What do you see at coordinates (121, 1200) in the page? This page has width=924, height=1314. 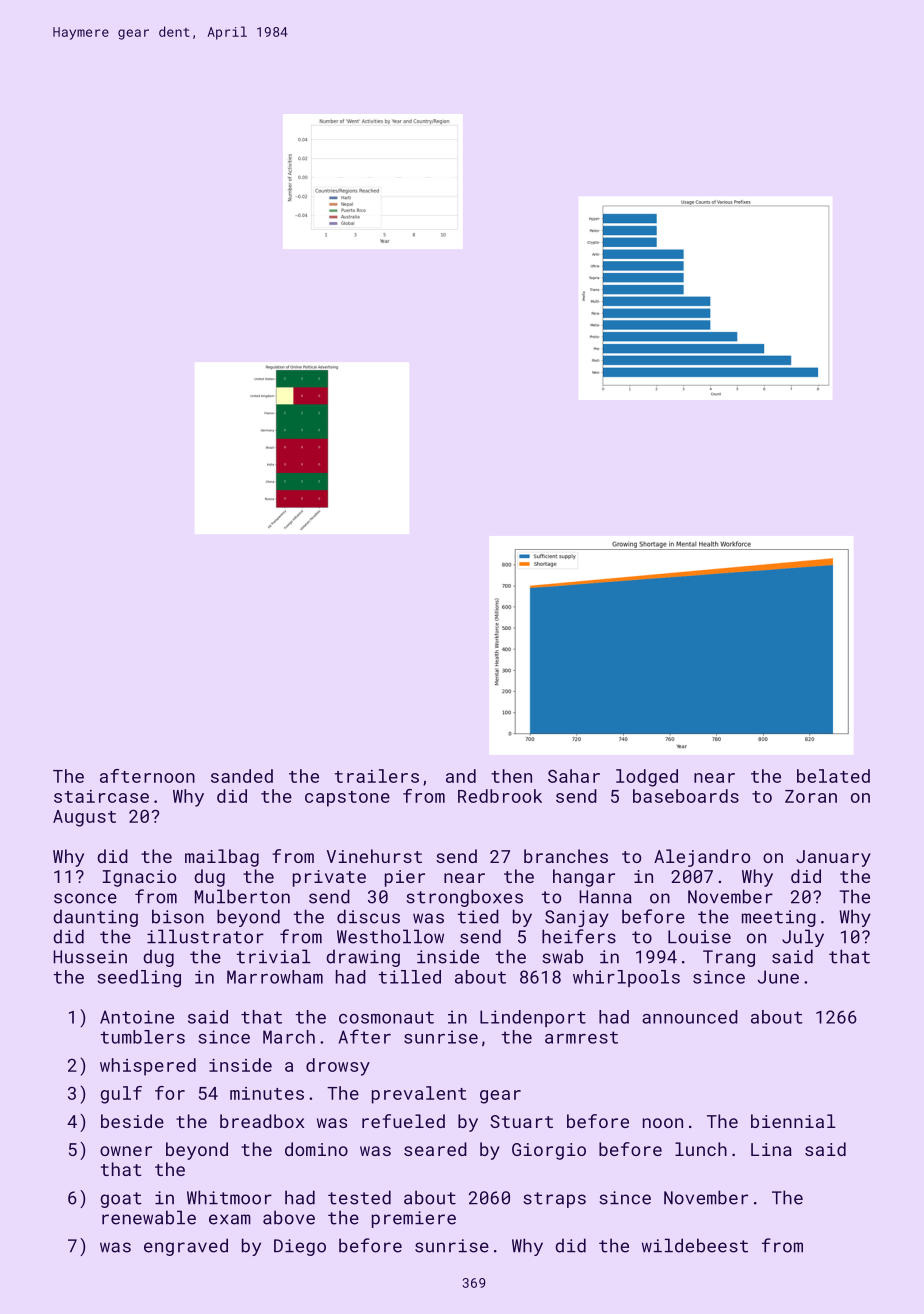 I see `goat` at bounding box center [121, 1200].
